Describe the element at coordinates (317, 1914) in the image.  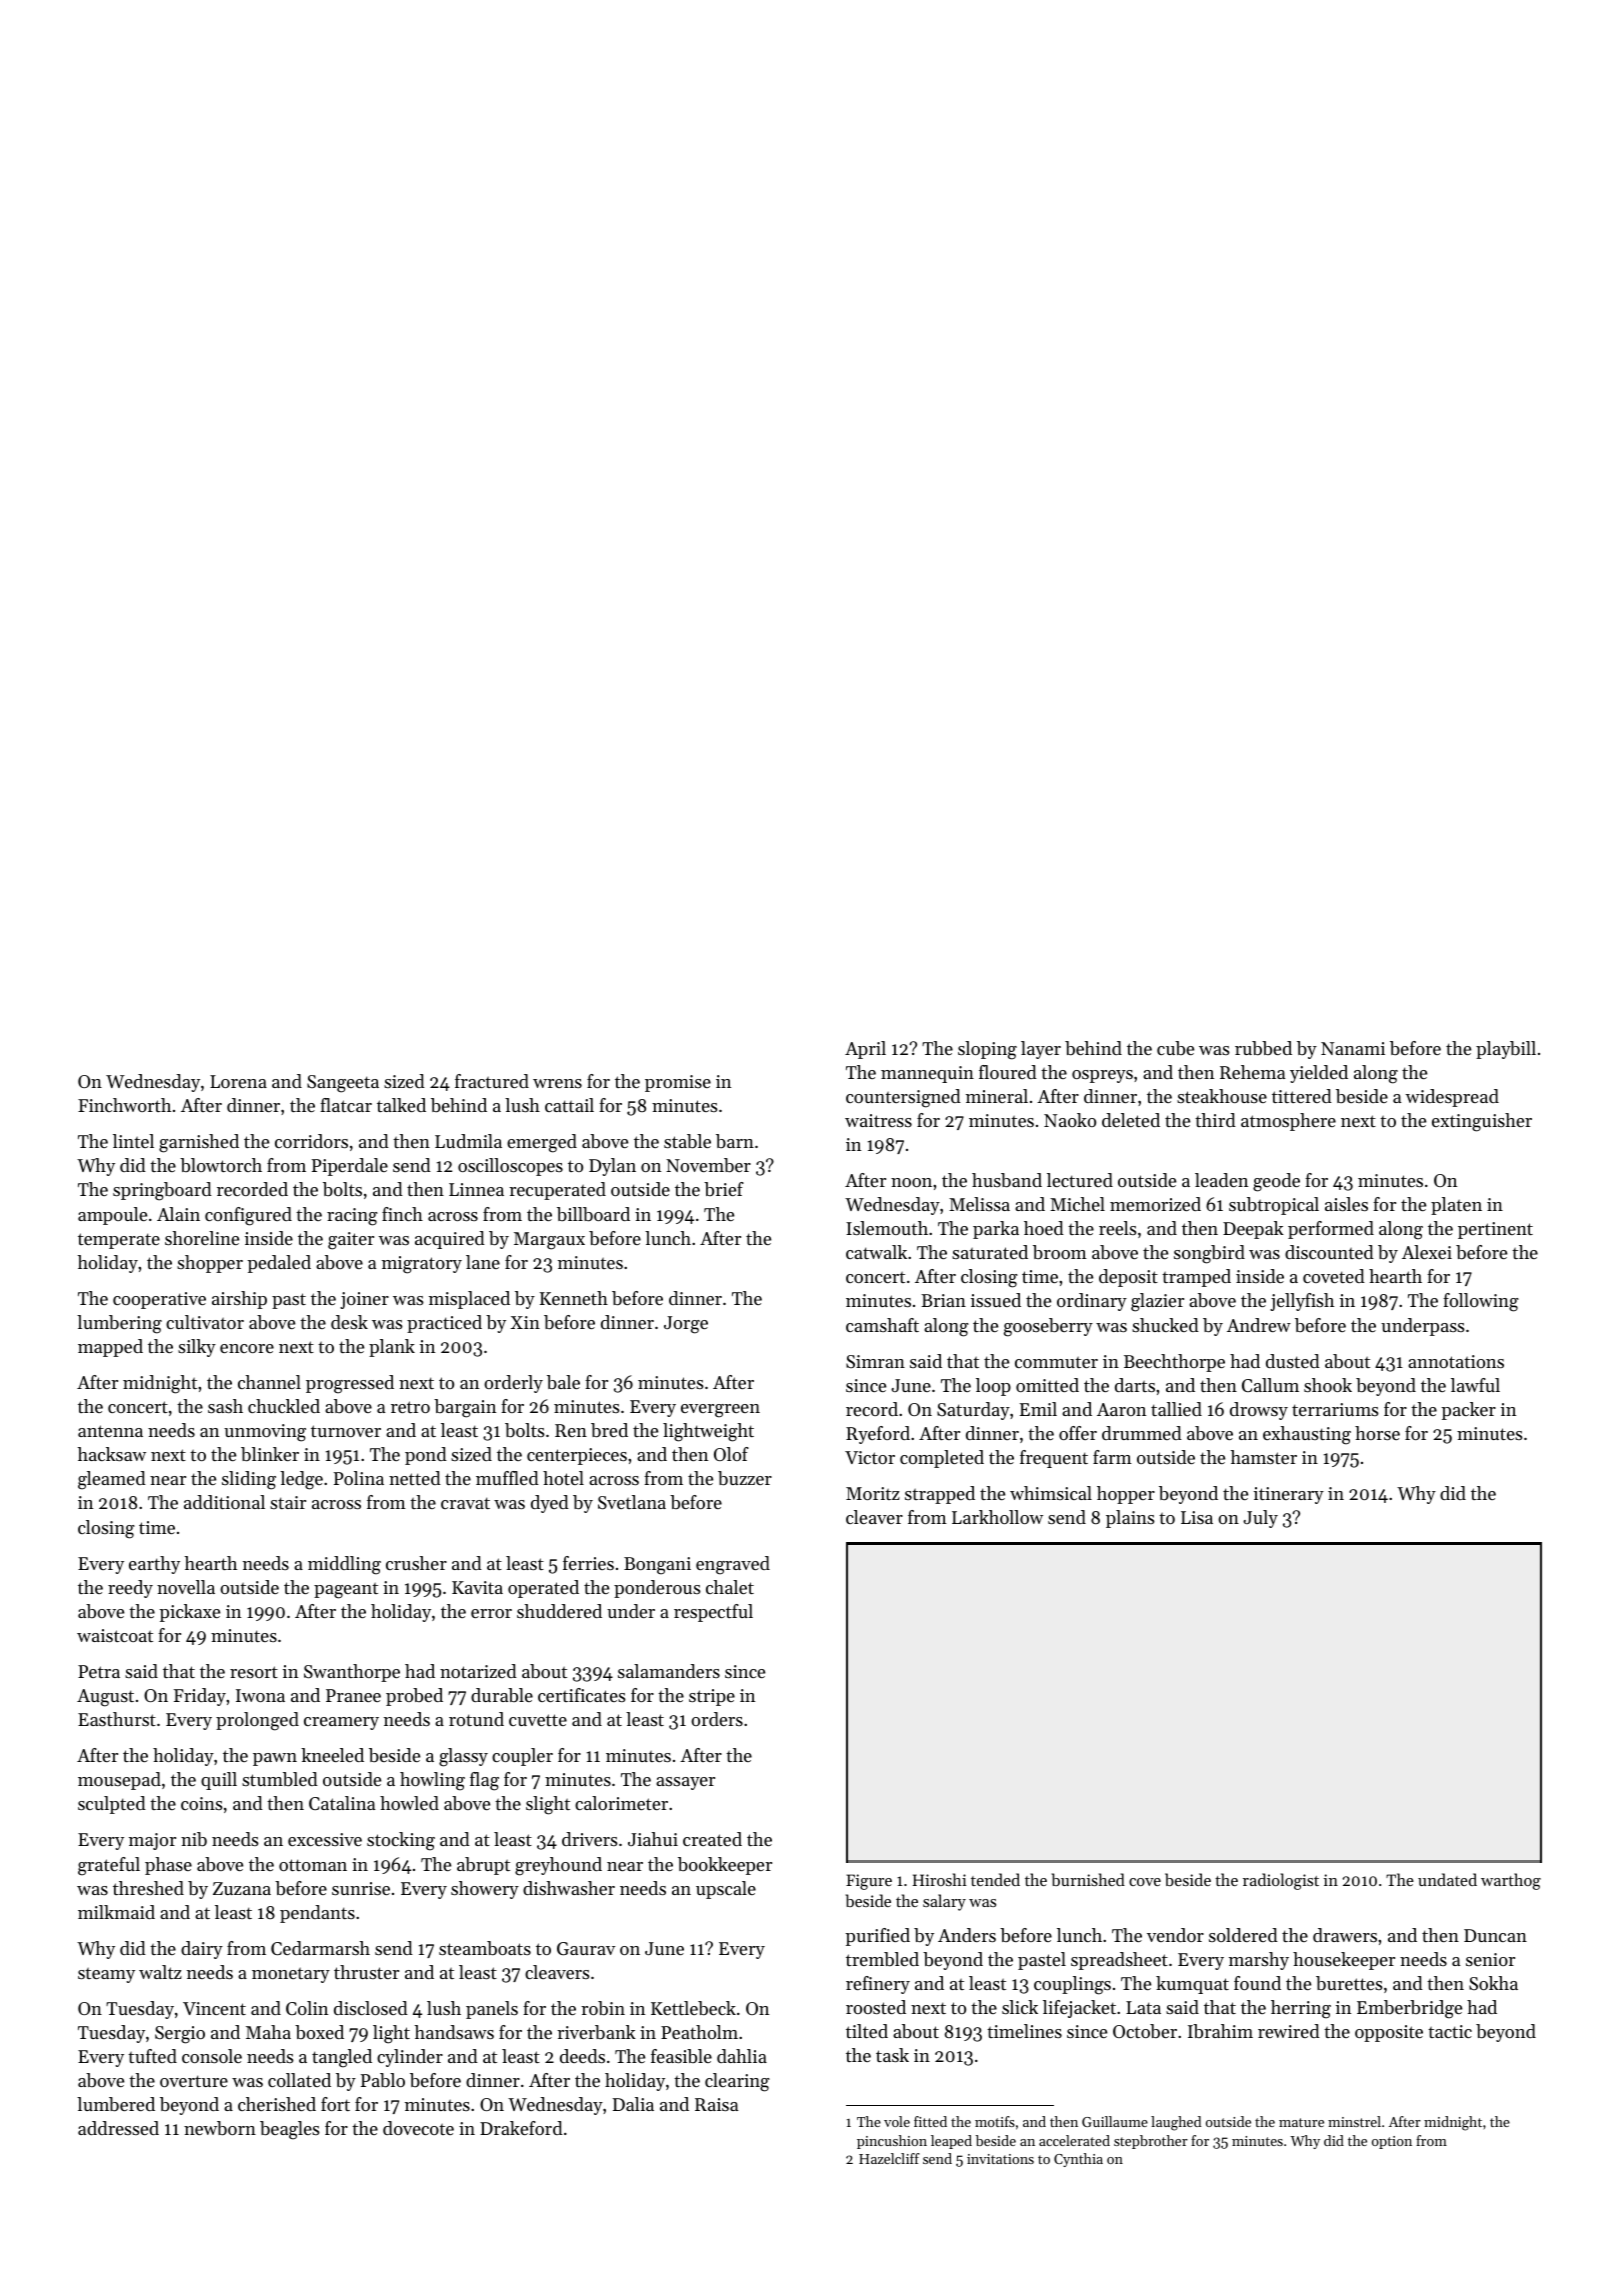
I see `pendants` at that location.
